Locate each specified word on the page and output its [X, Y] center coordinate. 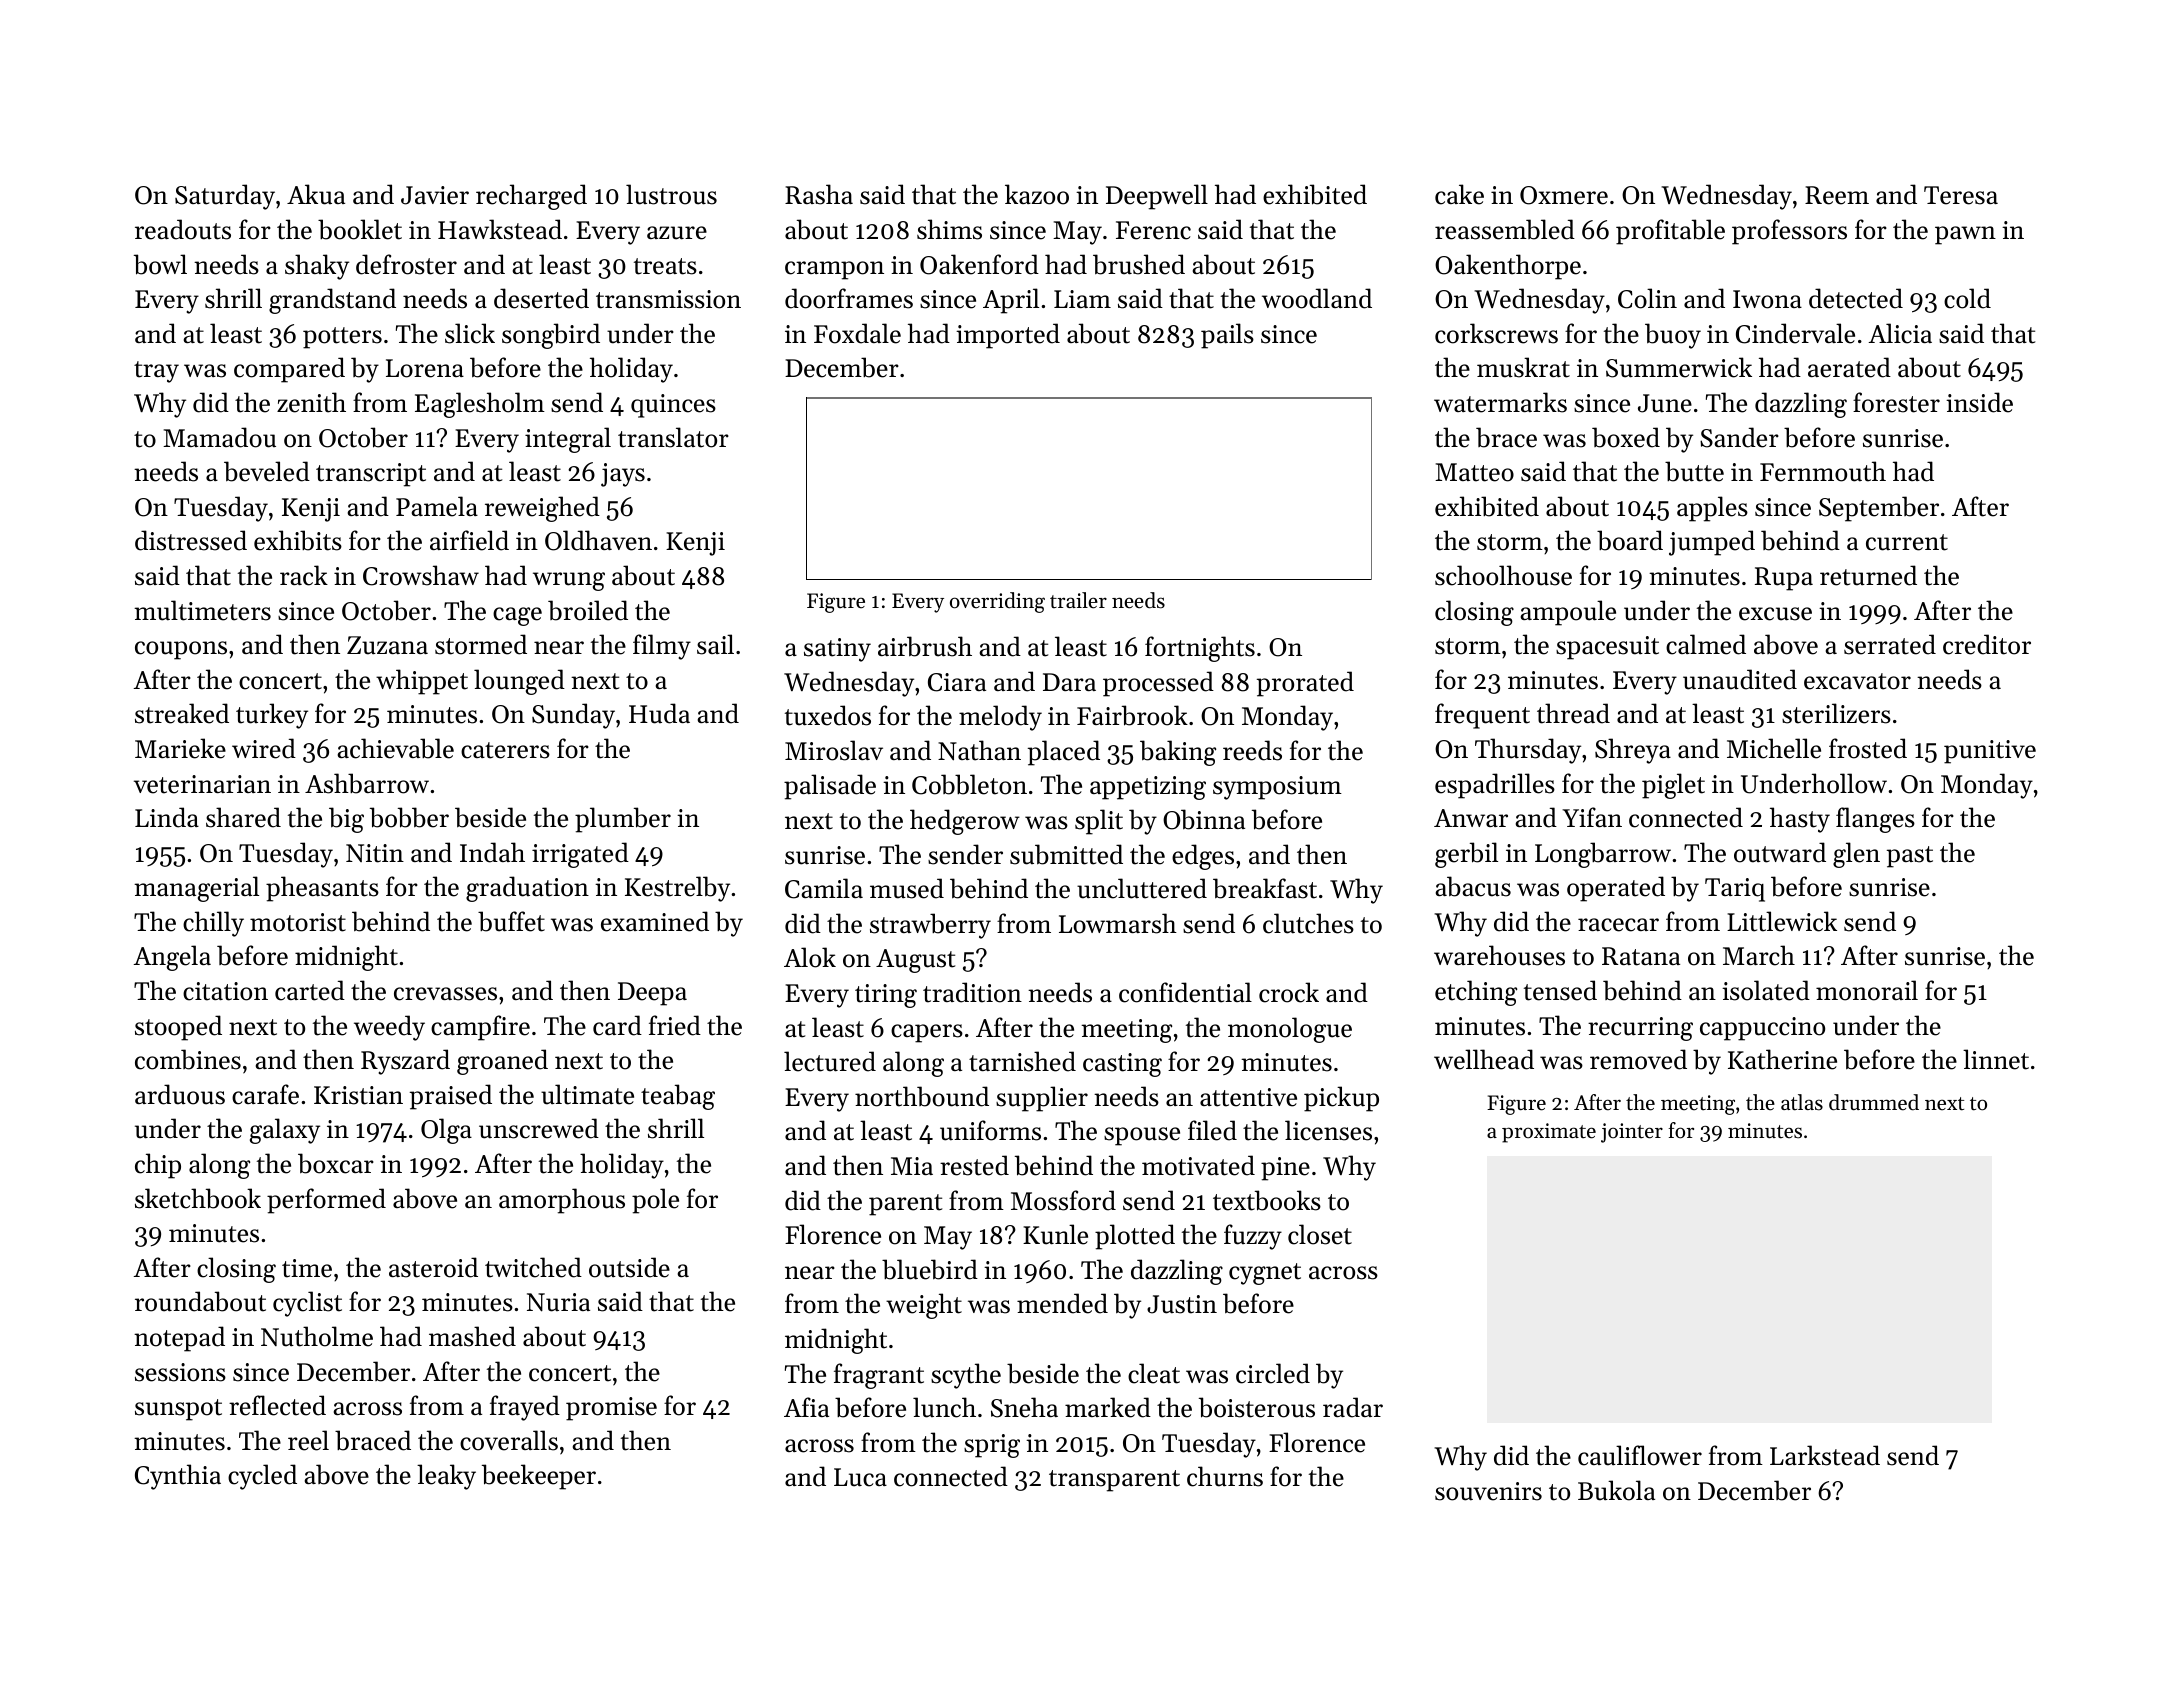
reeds [1252, 750]
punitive [1990, 752]
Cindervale [1795, 333]
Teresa [1961, 195]
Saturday [225, 197]
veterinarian [202, 784]
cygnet [1265, 1274]
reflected [277, 1405]
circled [1273, 1373]
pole [655, 1201]
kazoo [1037, 194]
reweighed [542, 509]
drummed [1874, 1102]
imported [1008, 336]
